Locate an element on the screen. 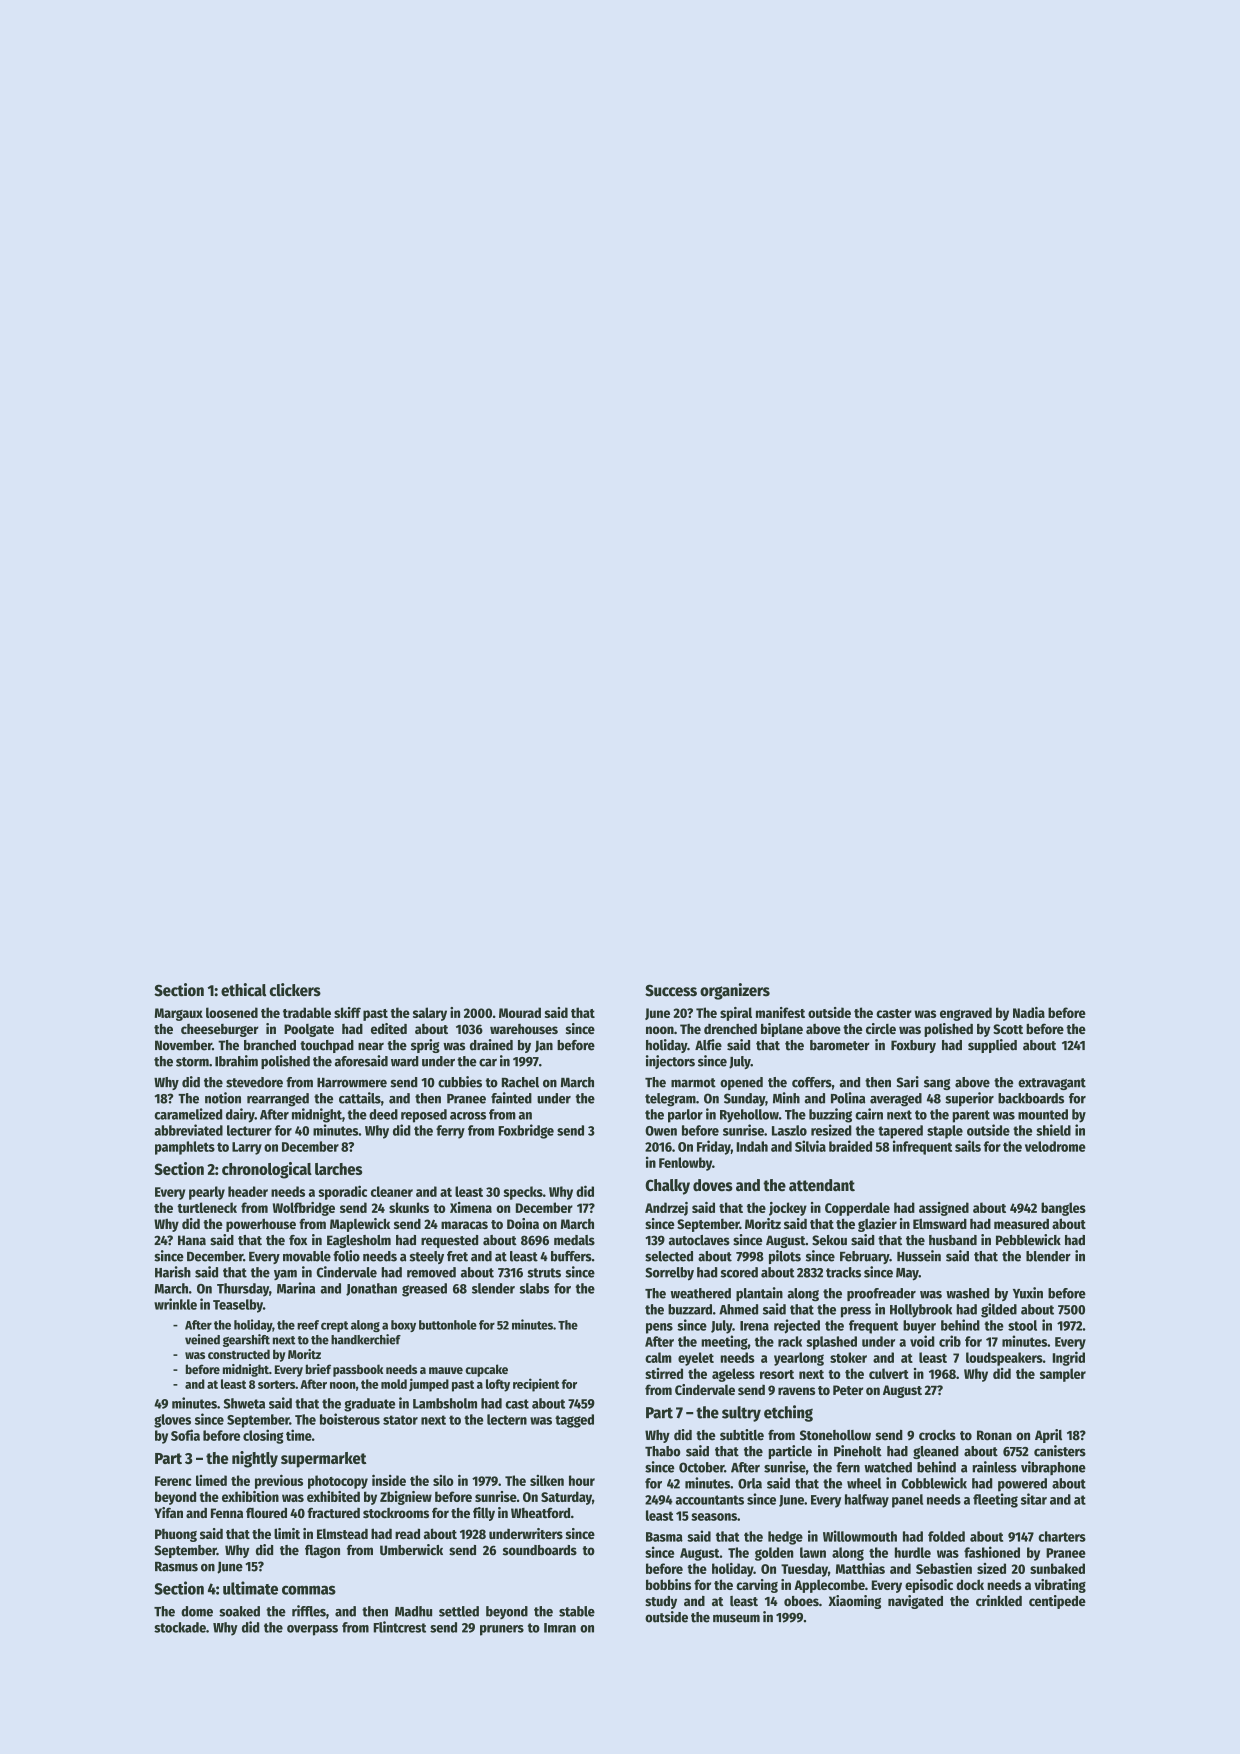 This screenshot has height=1754, width=1240. silken is located at coordinates (547, 1480).
